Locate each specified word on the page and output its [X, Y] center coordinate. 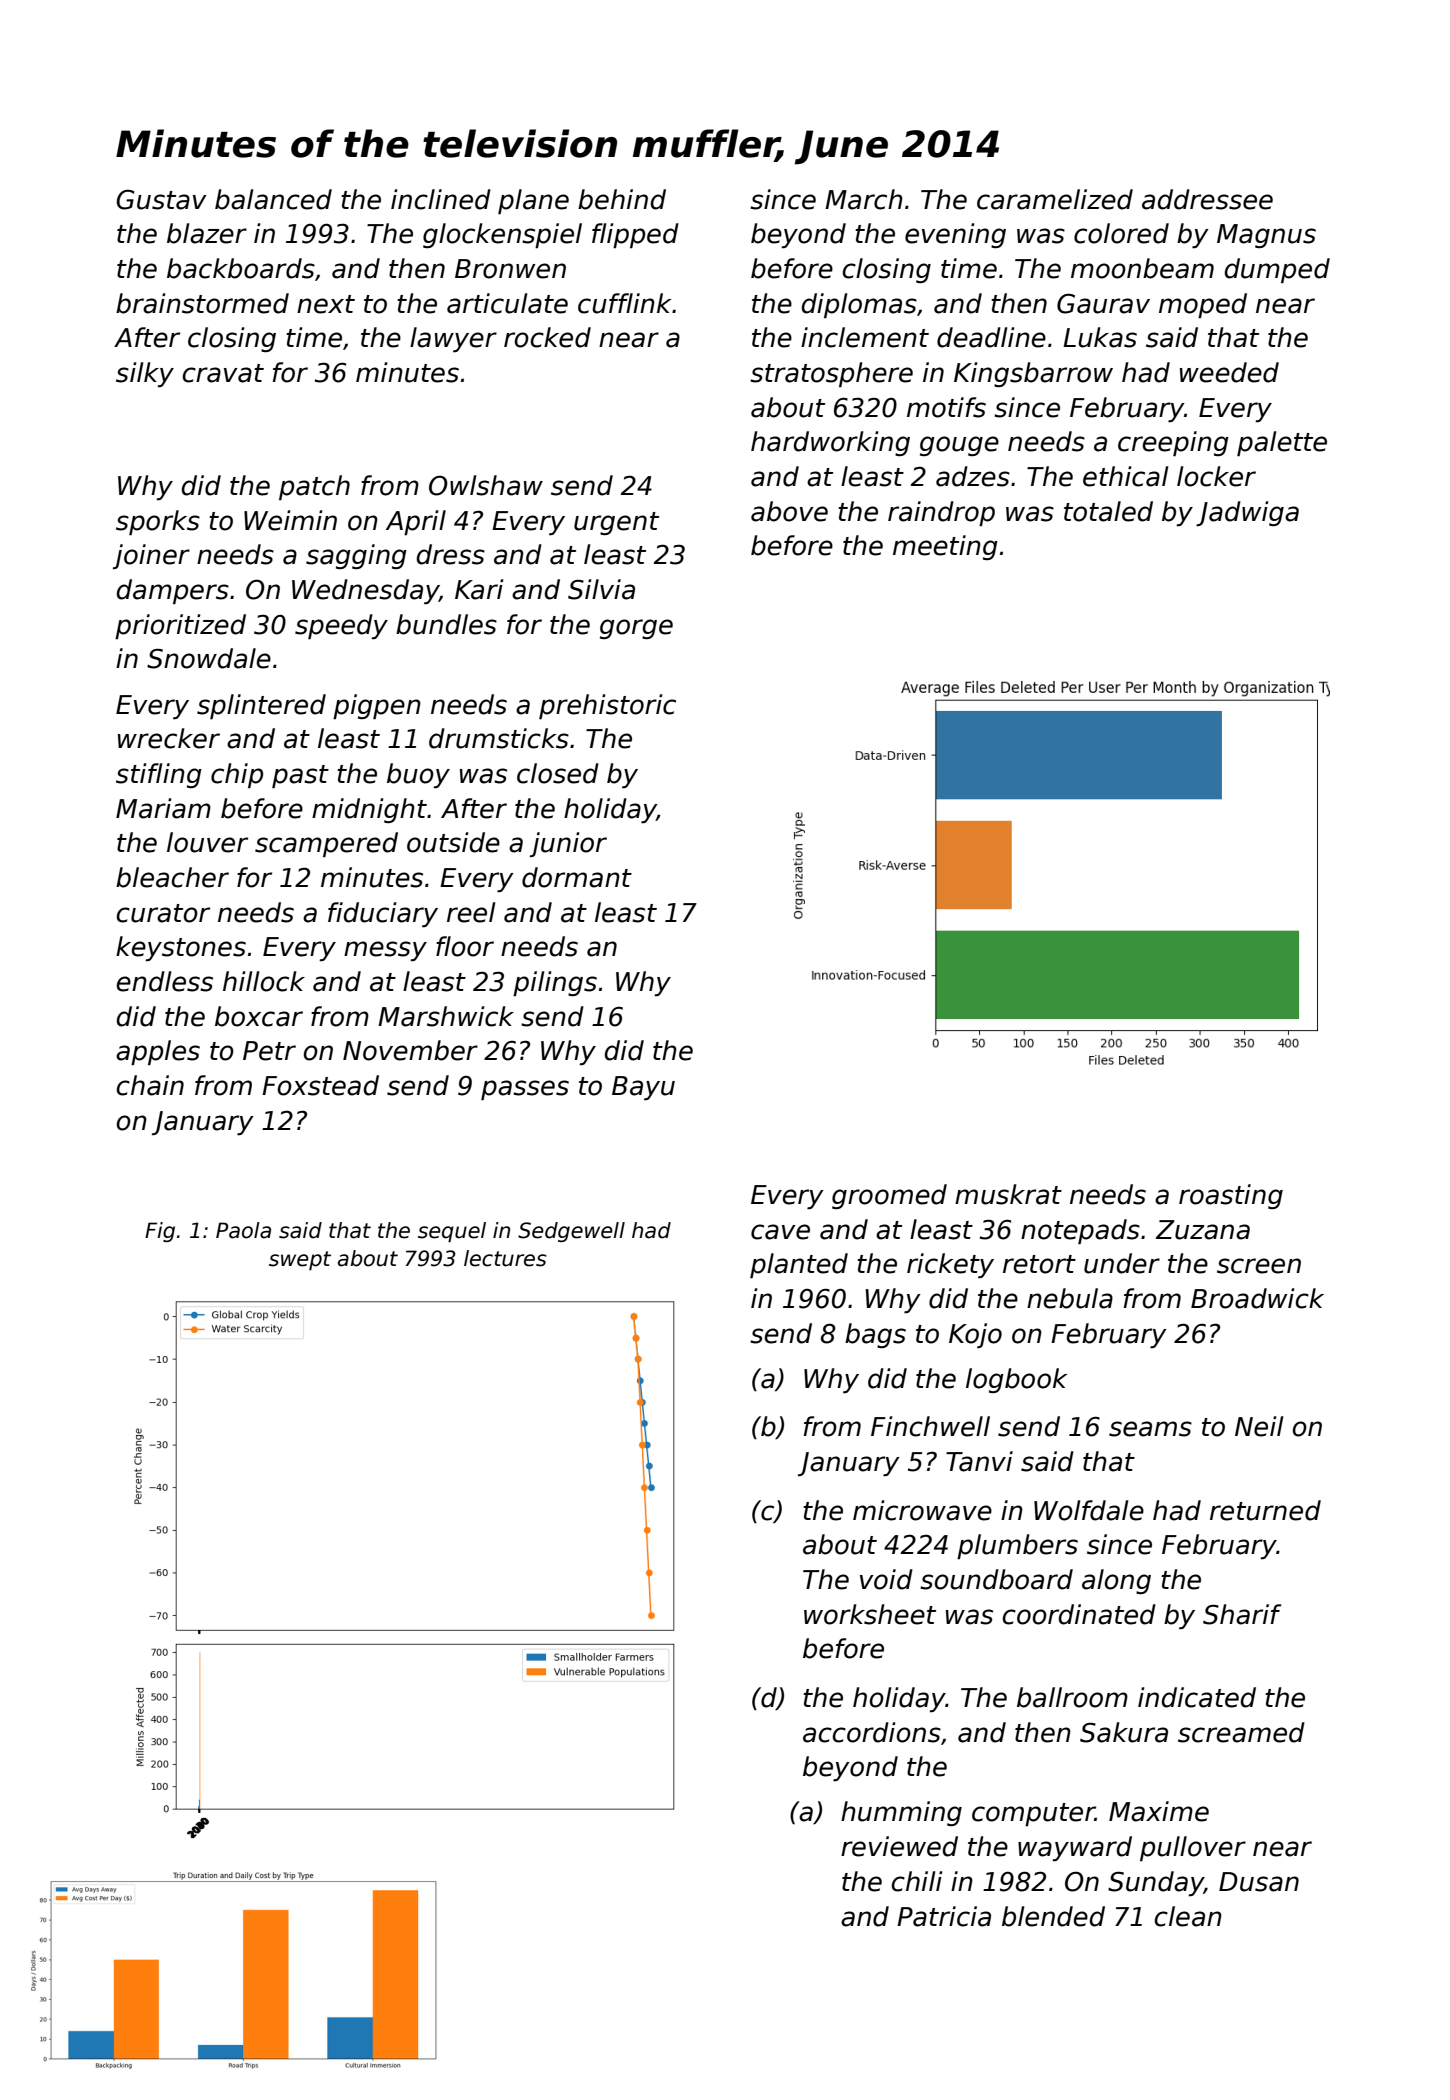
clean [1188, 1916]
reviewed [899, 1846]
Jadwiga [1247, 513]
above [789, 511]
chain [150, 1085]
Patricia [944, 1916]
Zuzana [1203, 1230]
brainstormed [202, 303]
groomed [889, 1196]
